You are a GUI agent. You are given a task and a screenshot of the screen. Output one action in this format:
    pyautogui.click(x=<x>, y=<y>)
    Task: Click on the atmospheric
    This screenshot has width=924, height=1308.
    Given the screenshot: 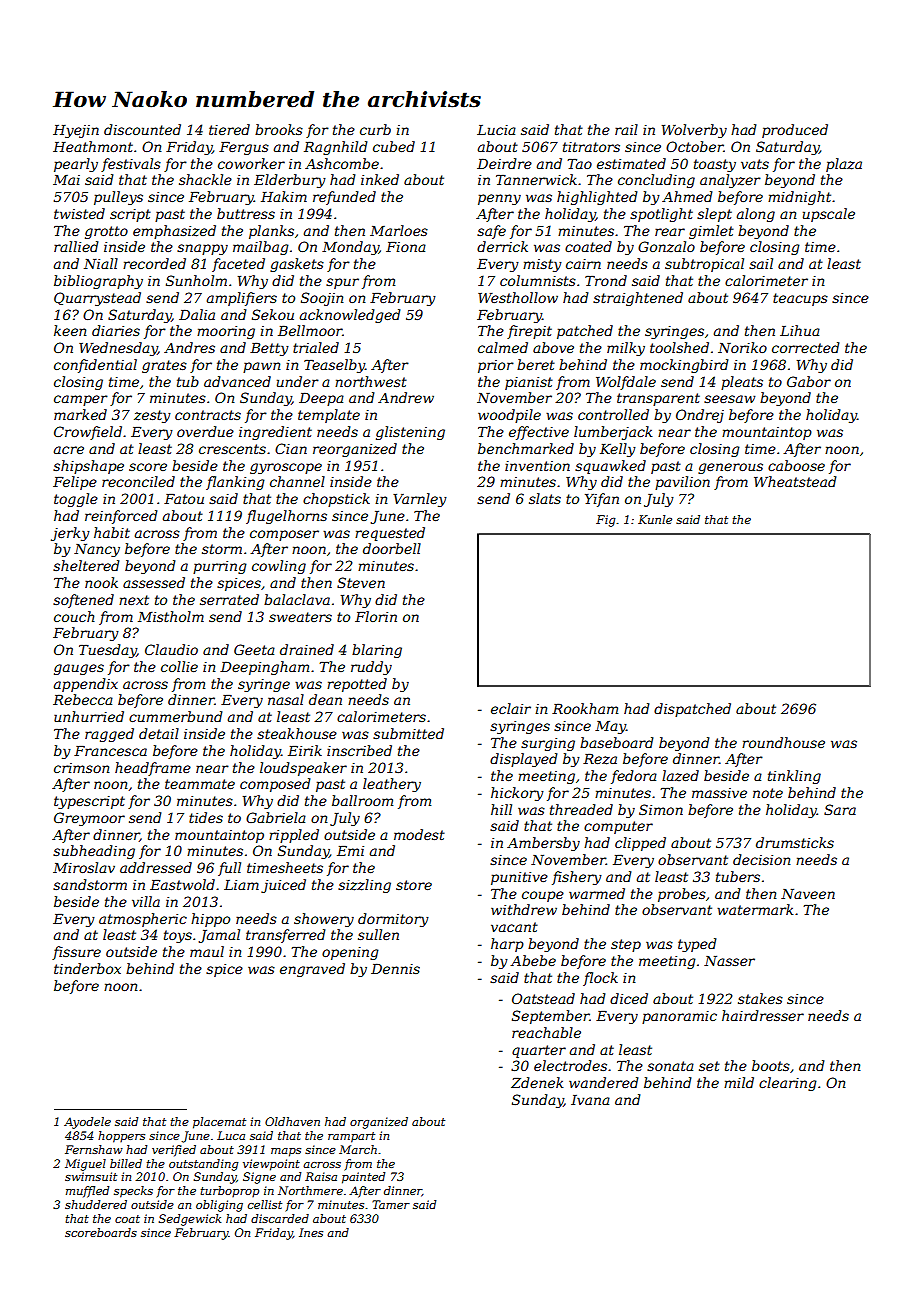 What is the action you would take?
    pyautogui.click(x=143, y=920)
